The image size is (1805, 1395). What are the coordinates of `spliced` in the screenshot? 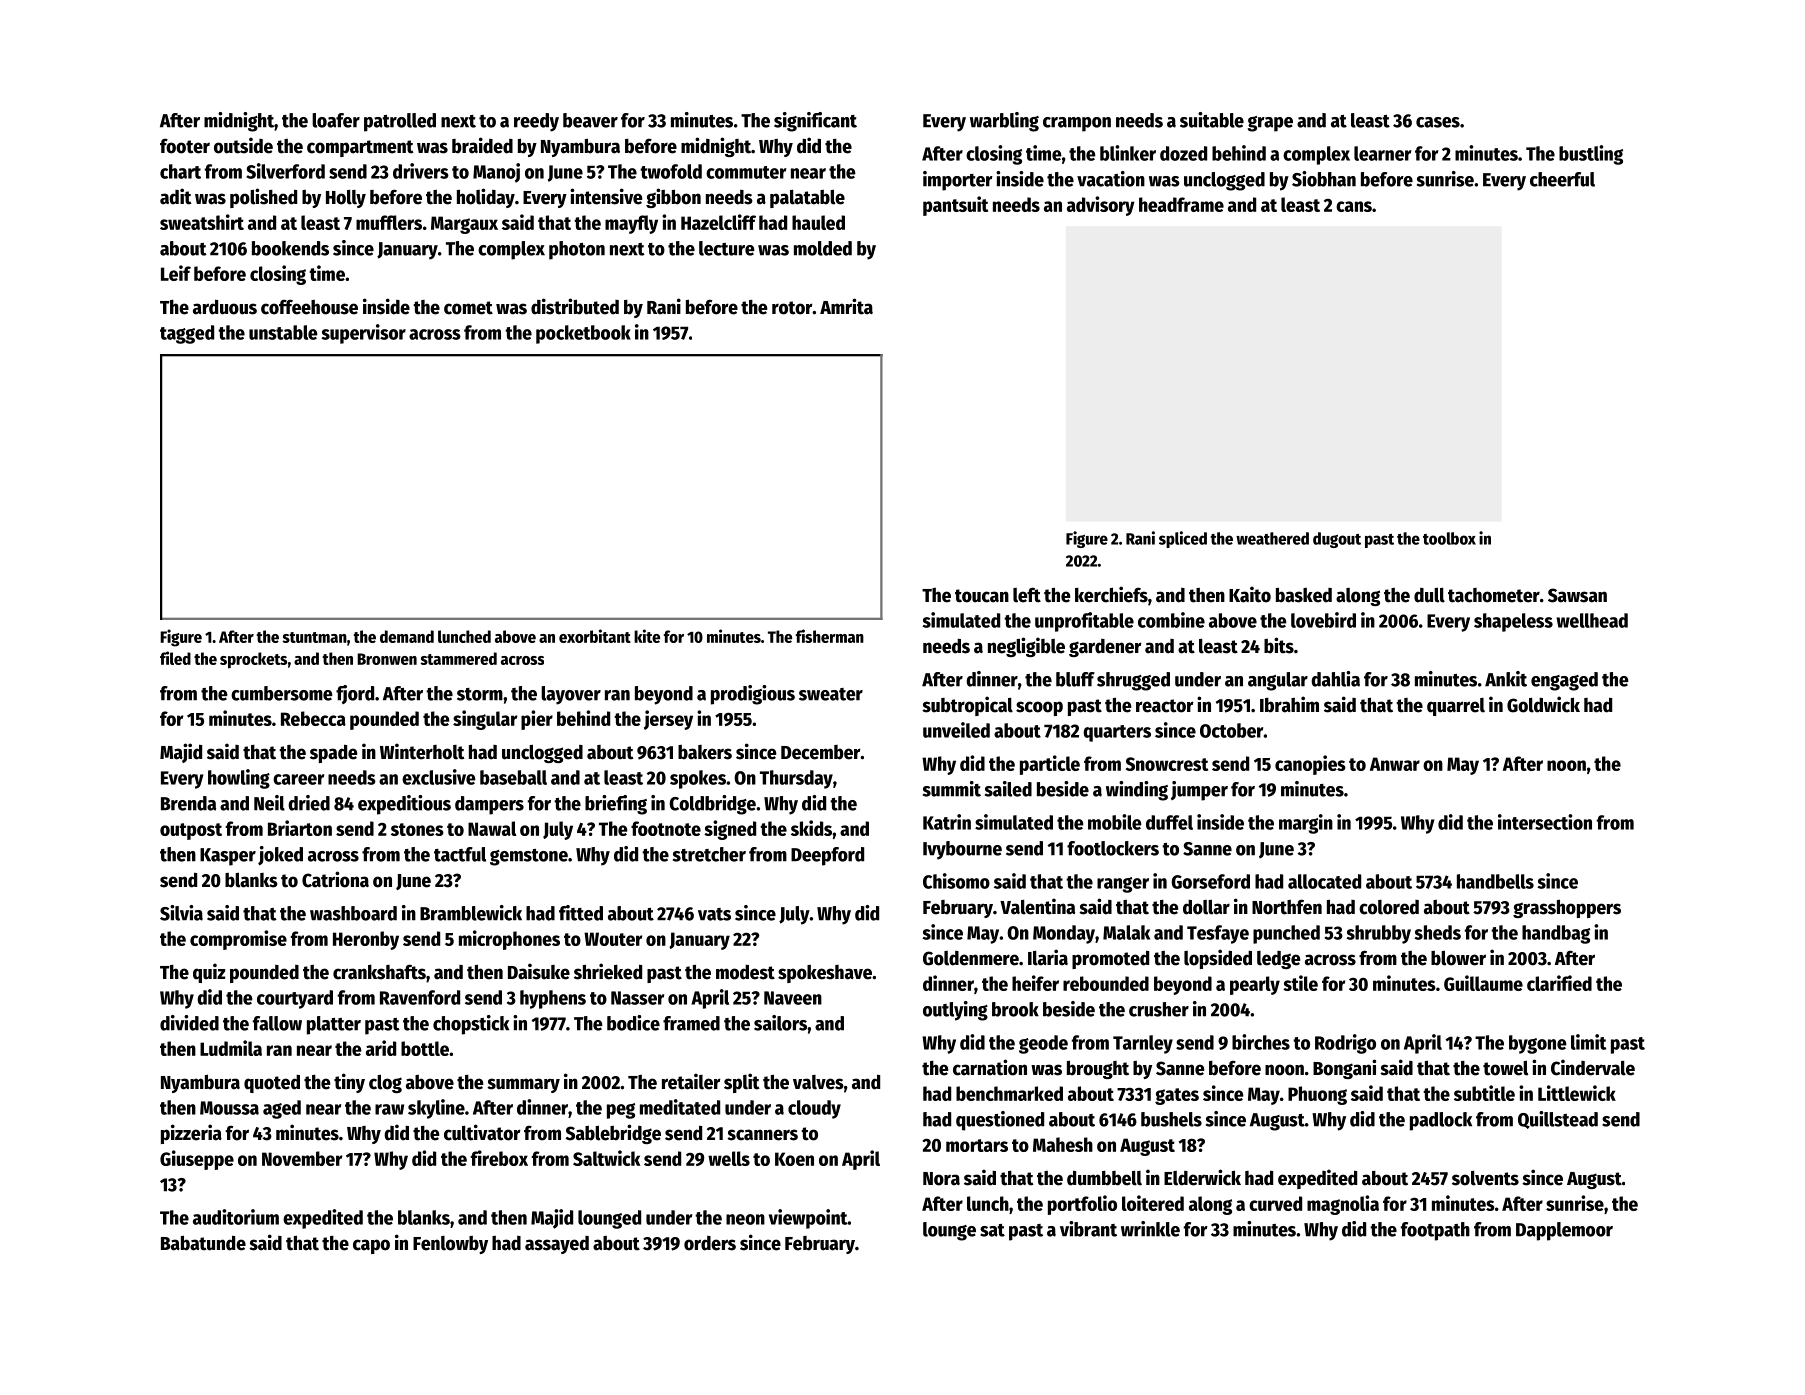 It's located at (1183, 539).
